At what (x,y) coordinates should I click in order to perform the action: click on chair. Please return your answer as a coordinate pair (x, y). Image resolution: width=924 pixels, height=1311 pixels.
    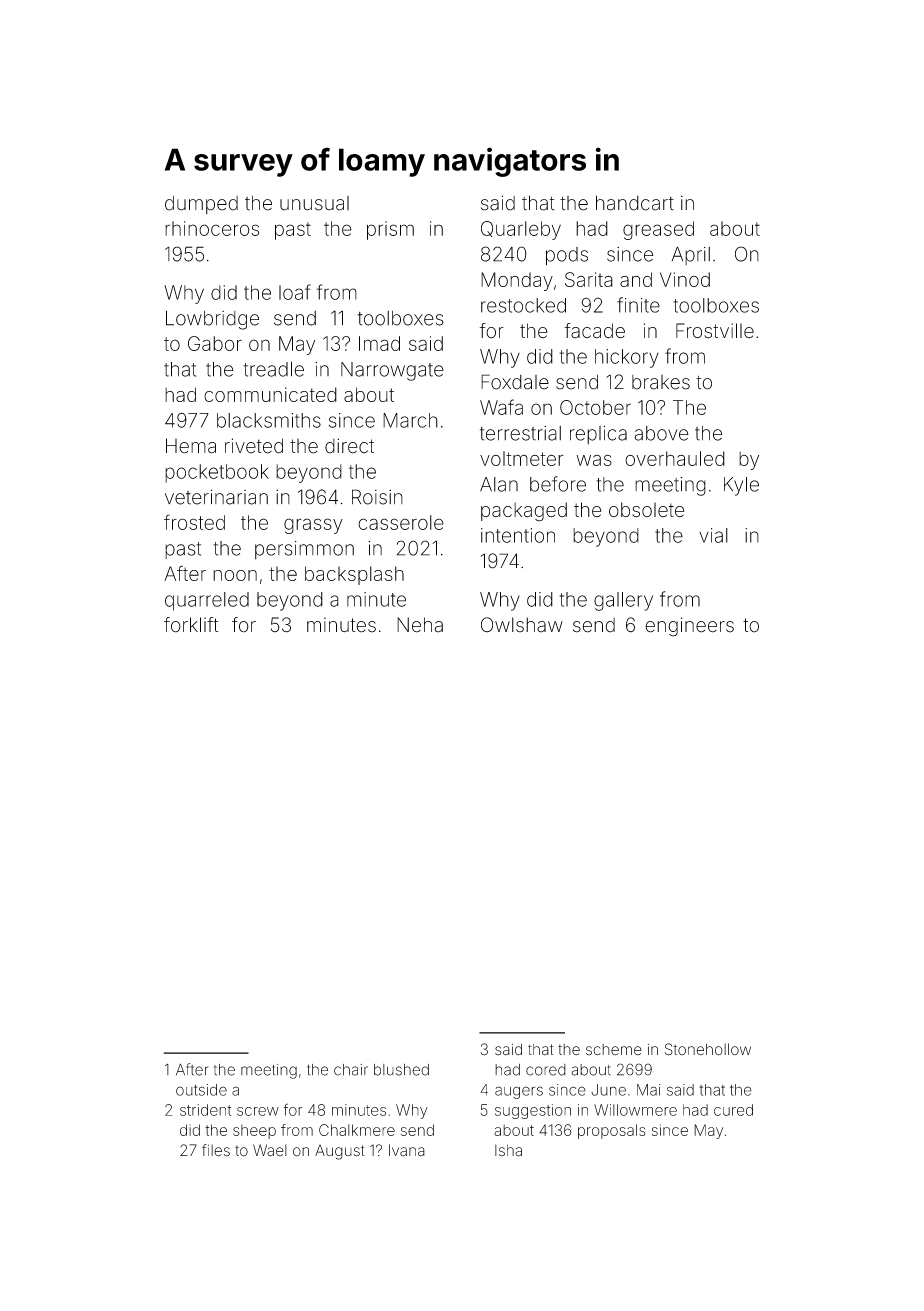
    Looking at the image, I should click on (351, 1070).
